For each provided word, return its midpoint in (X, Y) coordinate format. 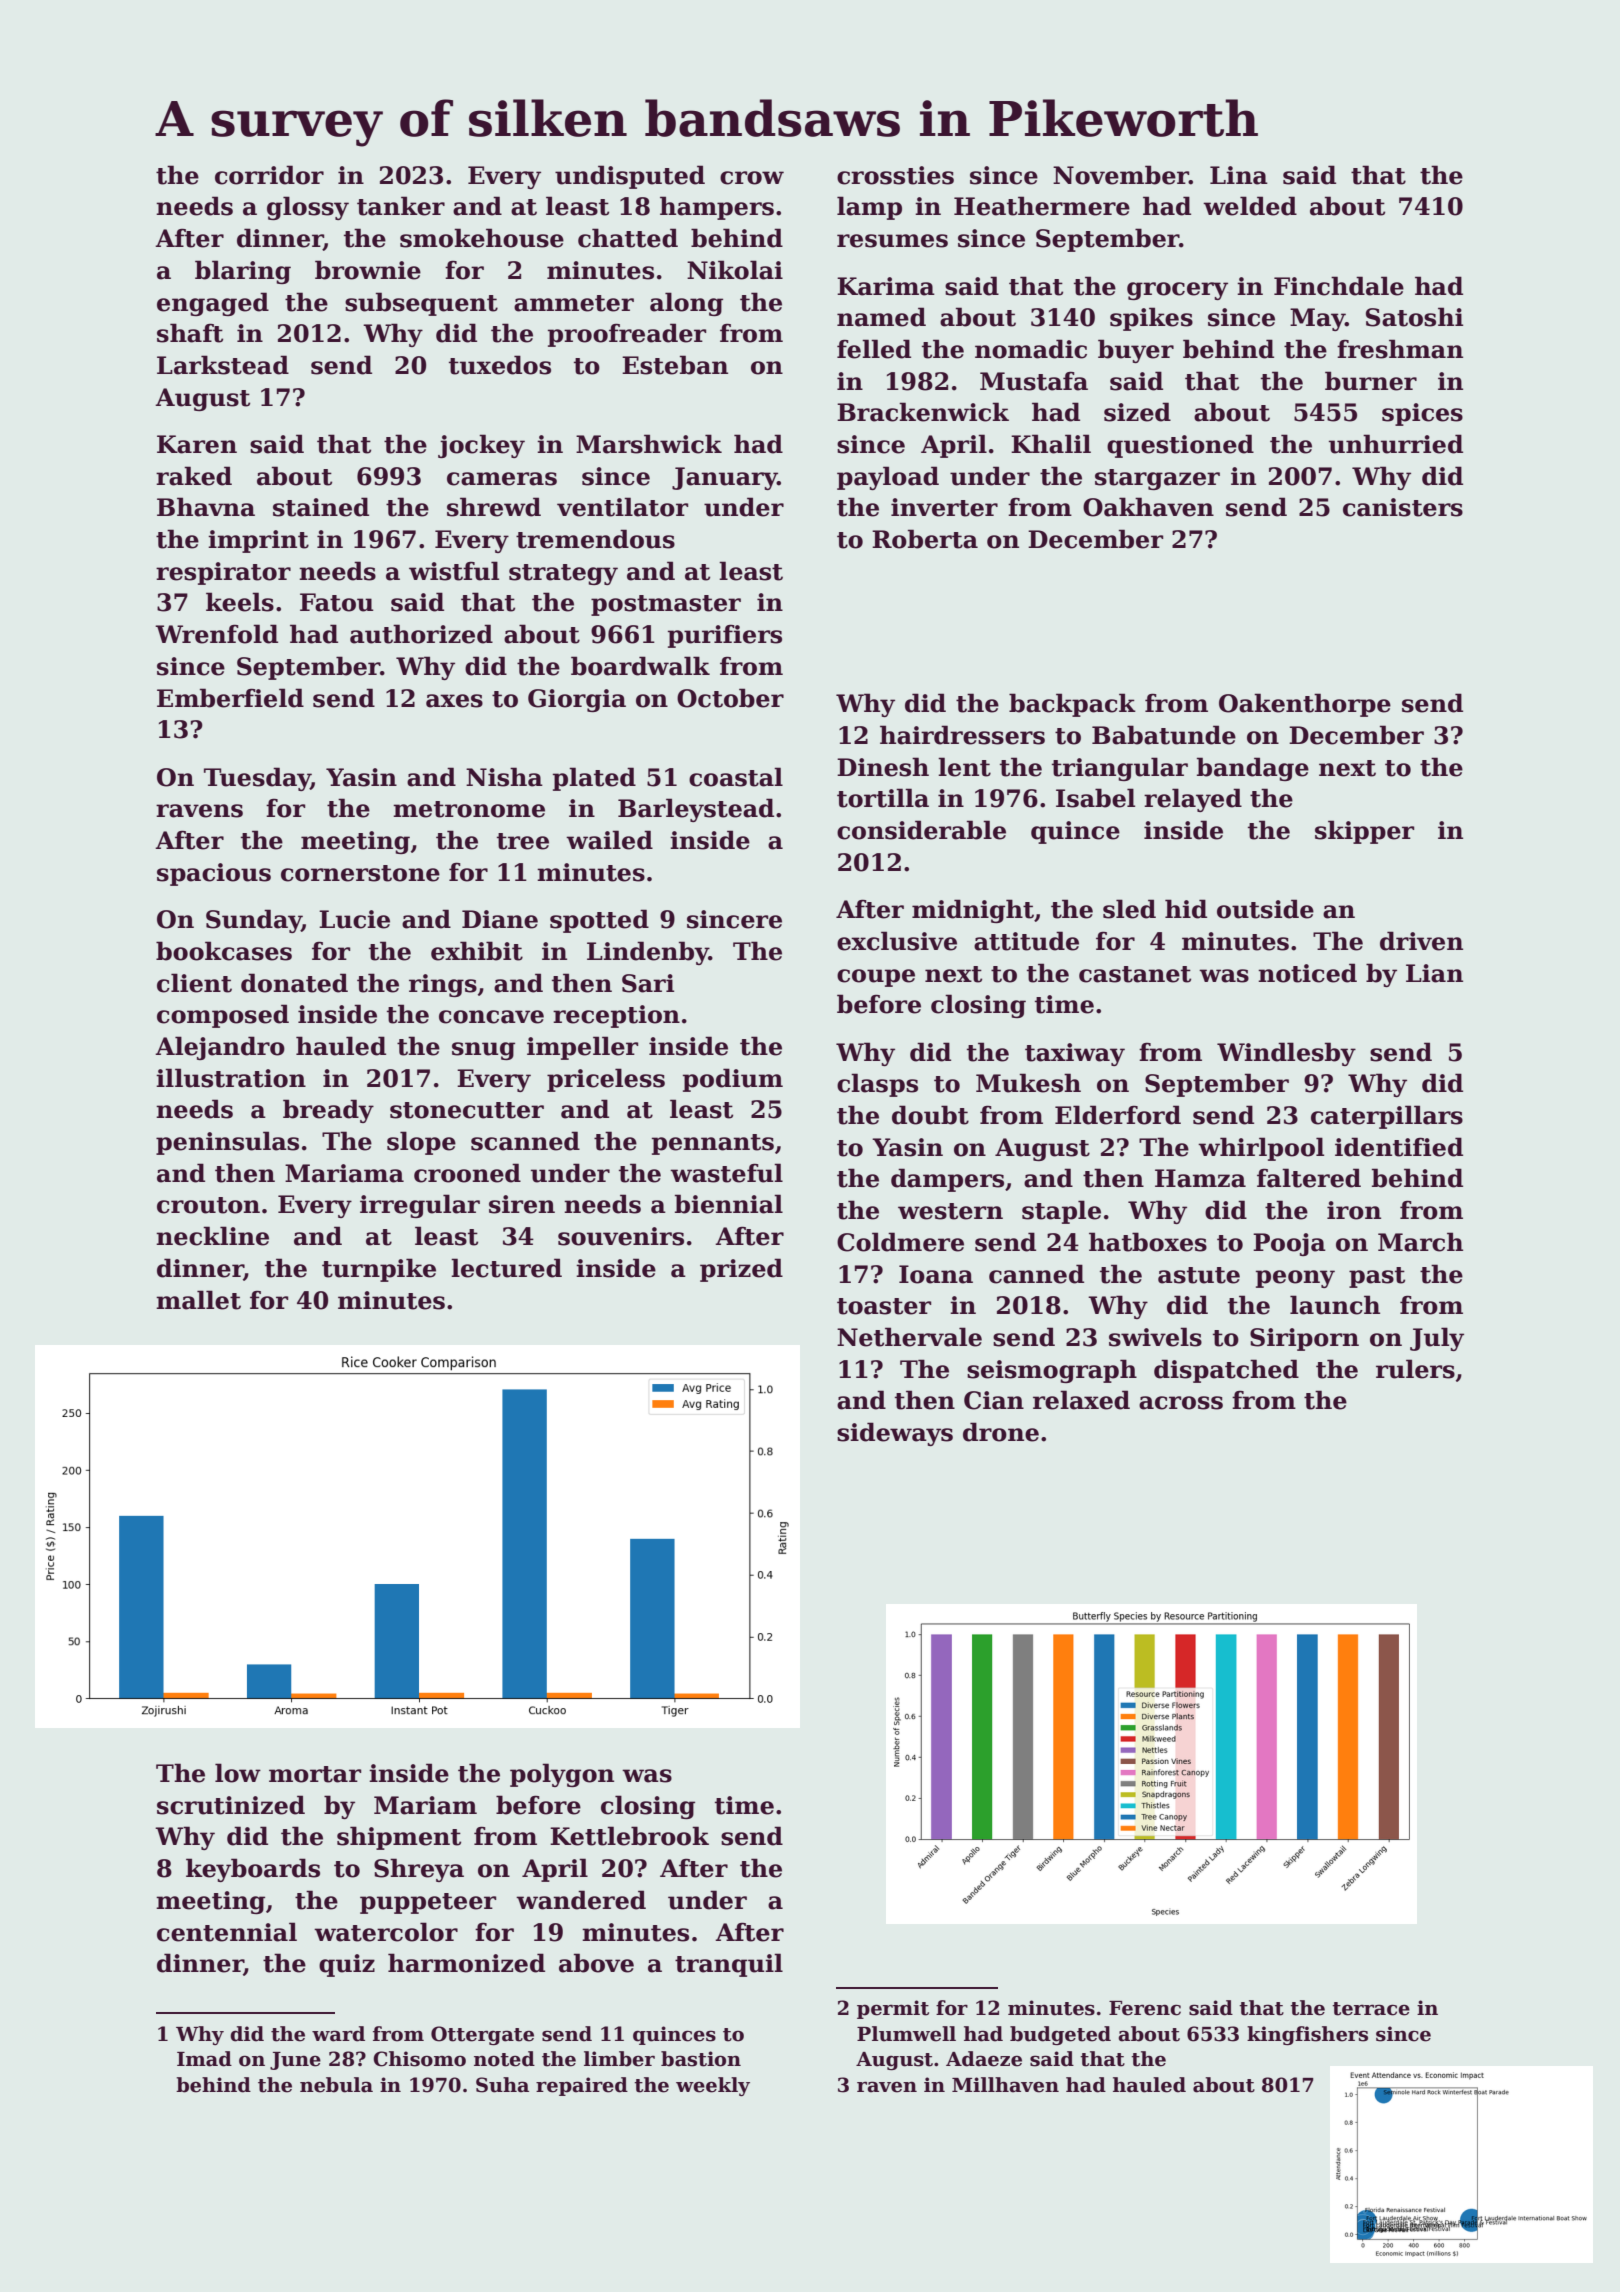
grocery (1177, 291)
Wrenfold (216, 634)
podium (733, 1080)
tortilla (883, 798)
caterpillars (1387, 1117)
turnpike (379, 1270)
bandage (1253, 769)
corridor (269, 175)
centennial (227, 1932)
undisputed (630, 177)
